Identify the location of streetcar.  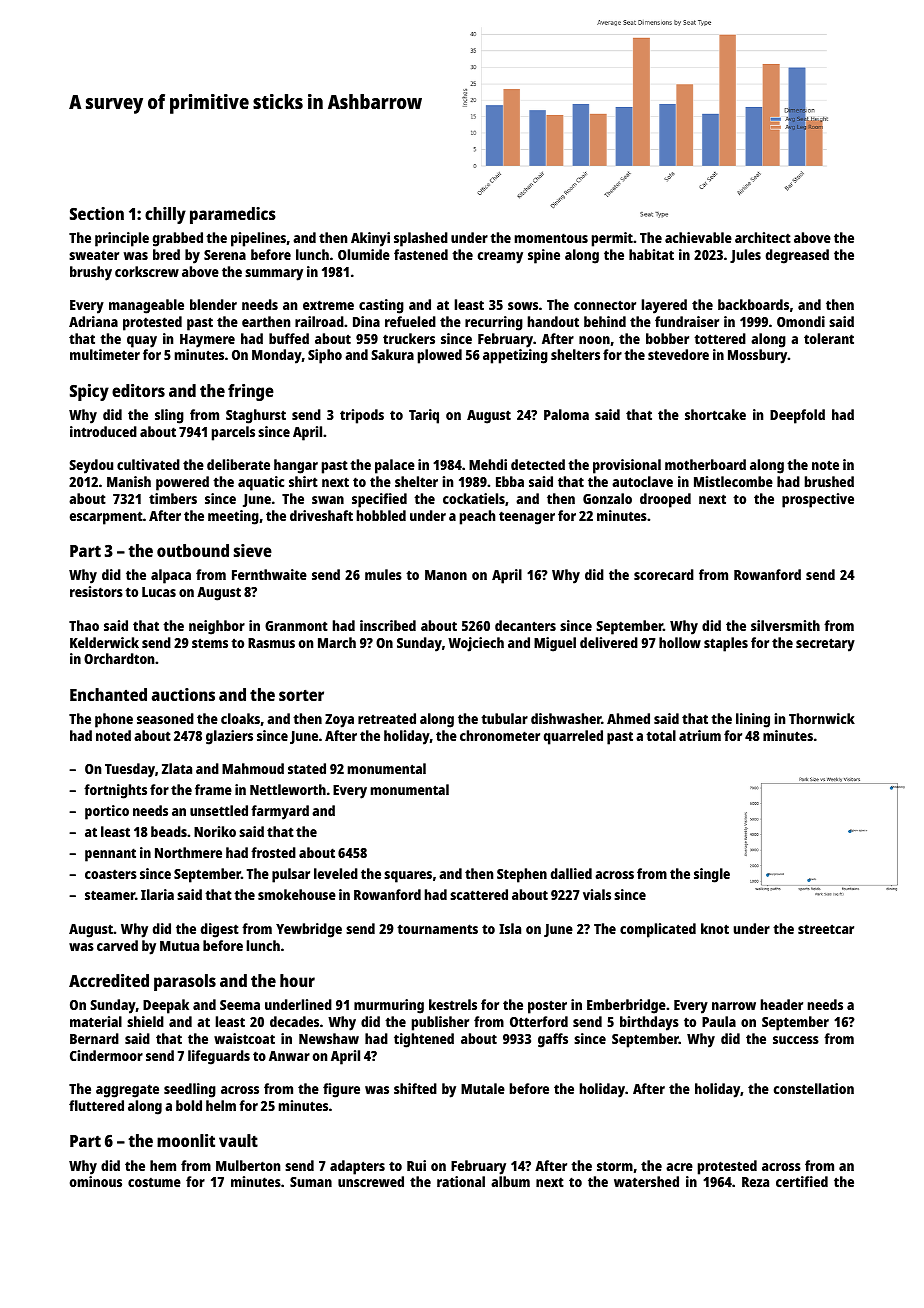
(826, 929).
